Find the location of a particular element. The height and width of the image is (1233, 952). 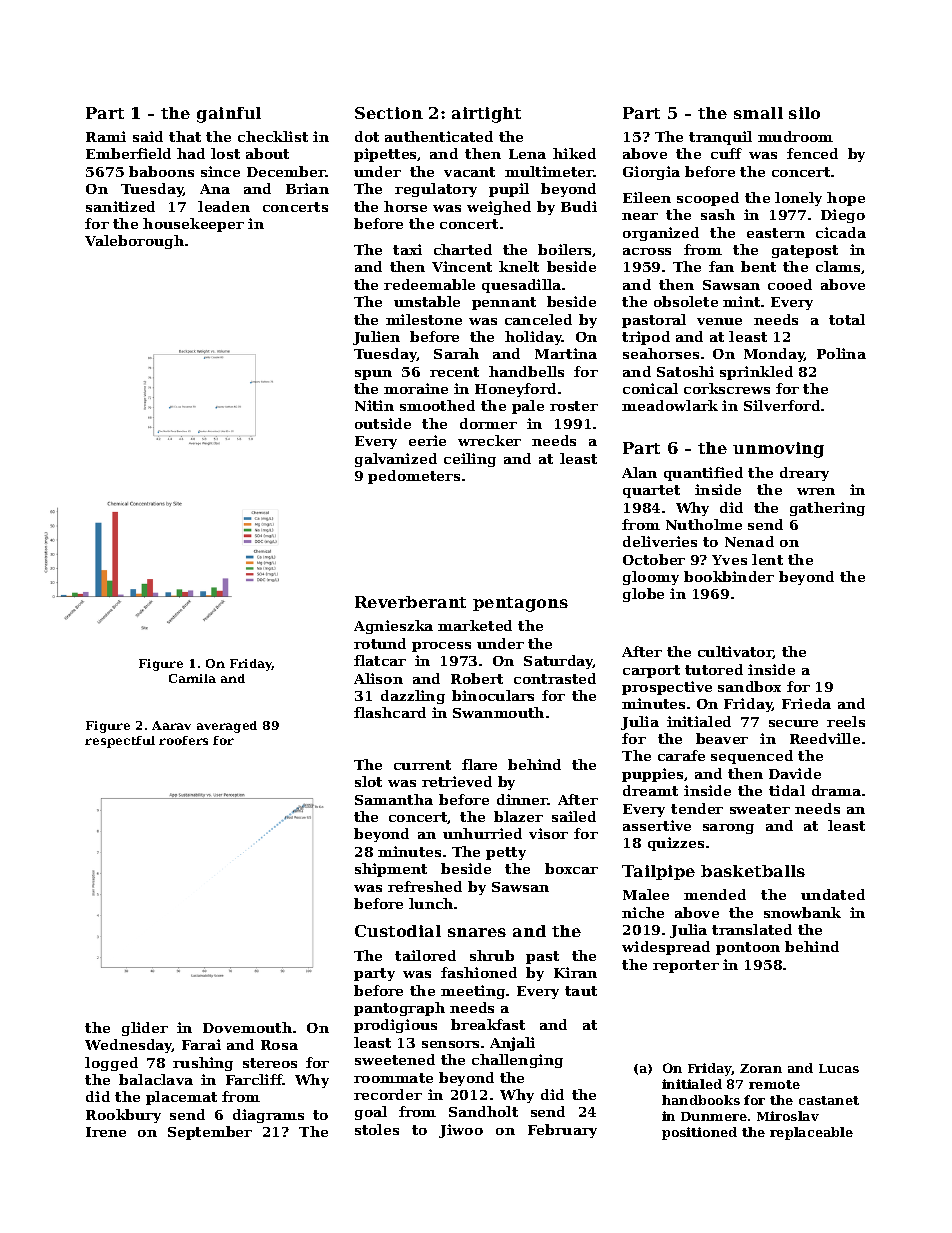

shrub is located at coordinates (492, 955).
